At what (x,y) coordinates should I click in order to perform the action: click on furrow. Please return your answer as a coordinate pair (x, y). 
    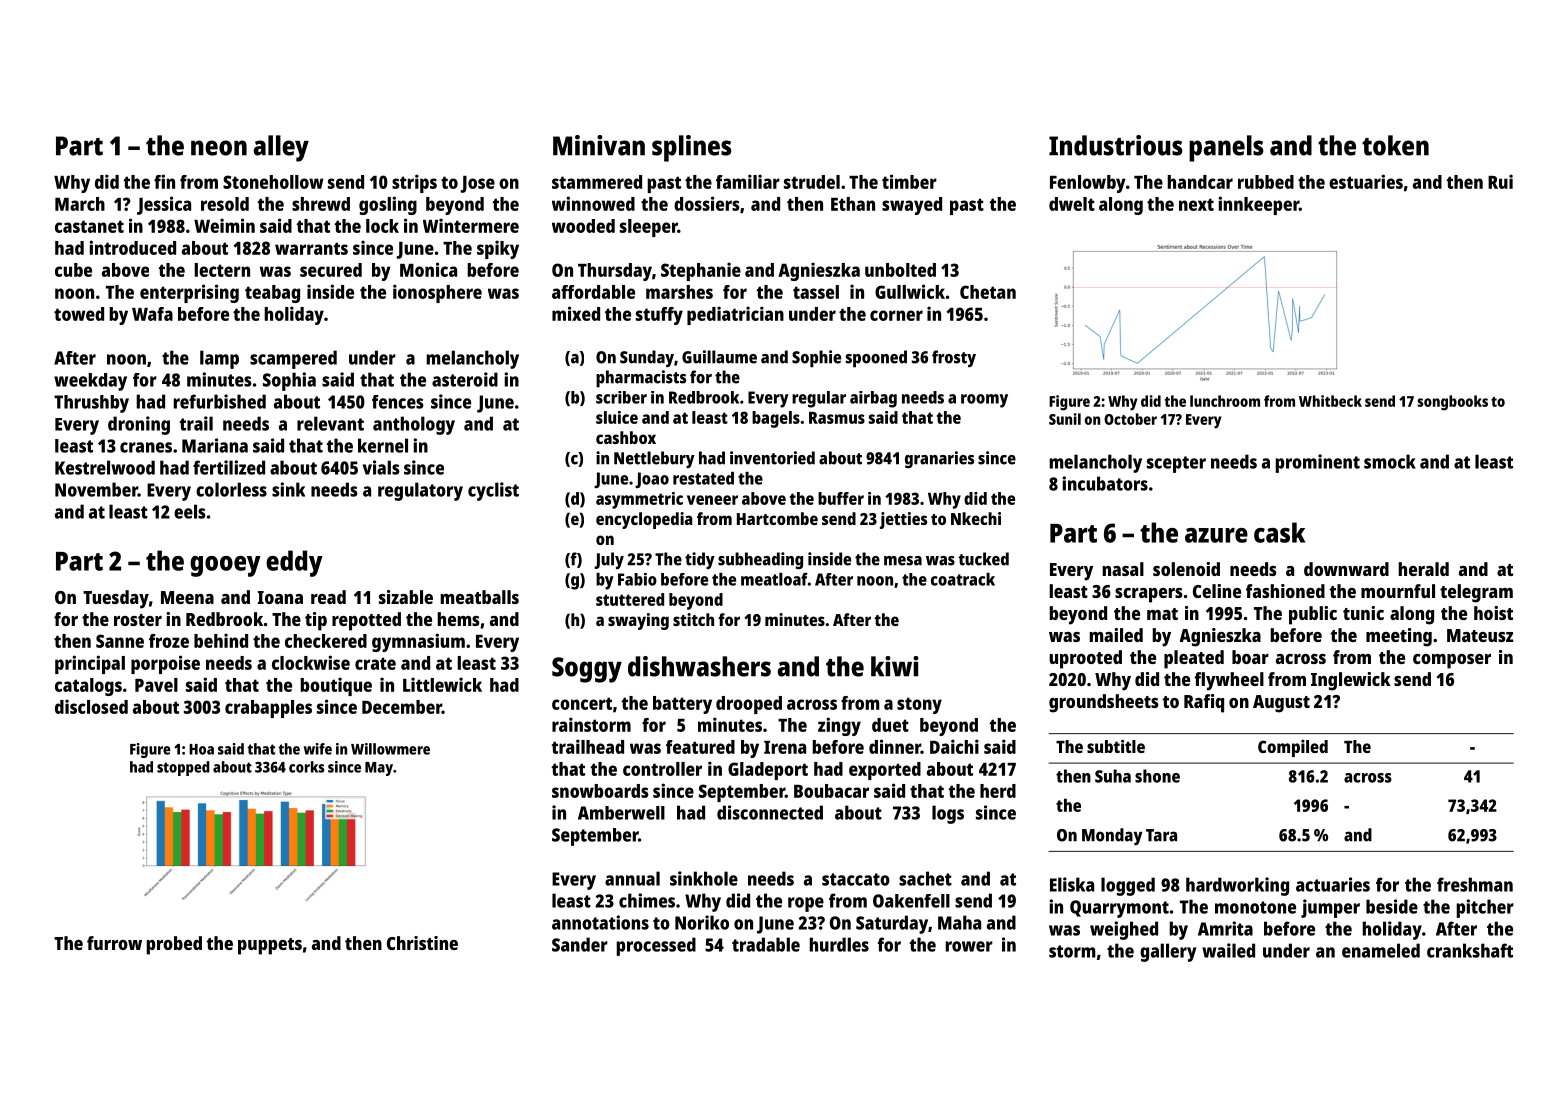
    Looking at the image, I should click on (114, 943).
